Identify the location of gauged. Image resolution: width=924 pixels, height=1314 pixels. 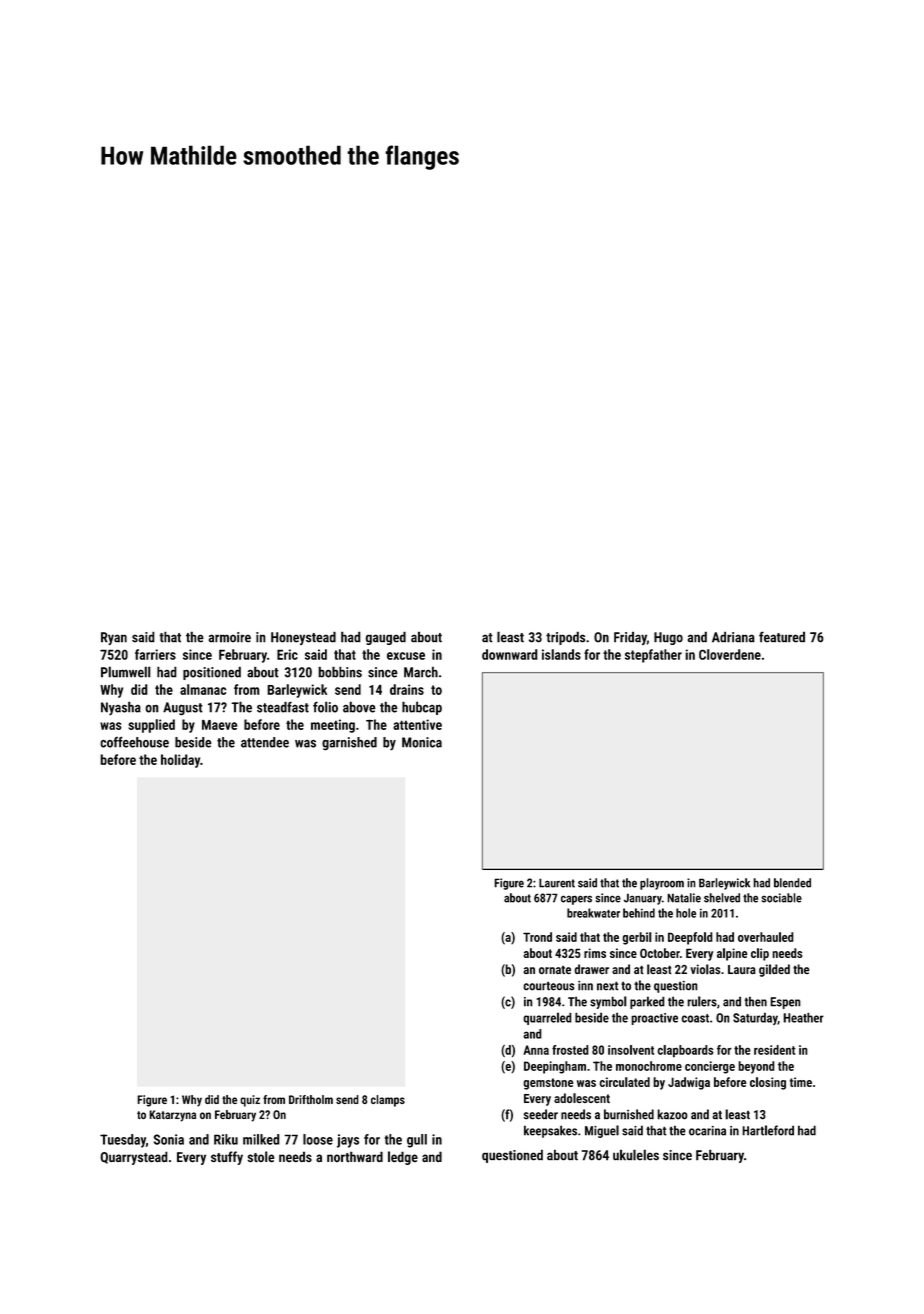
(385, 638).
